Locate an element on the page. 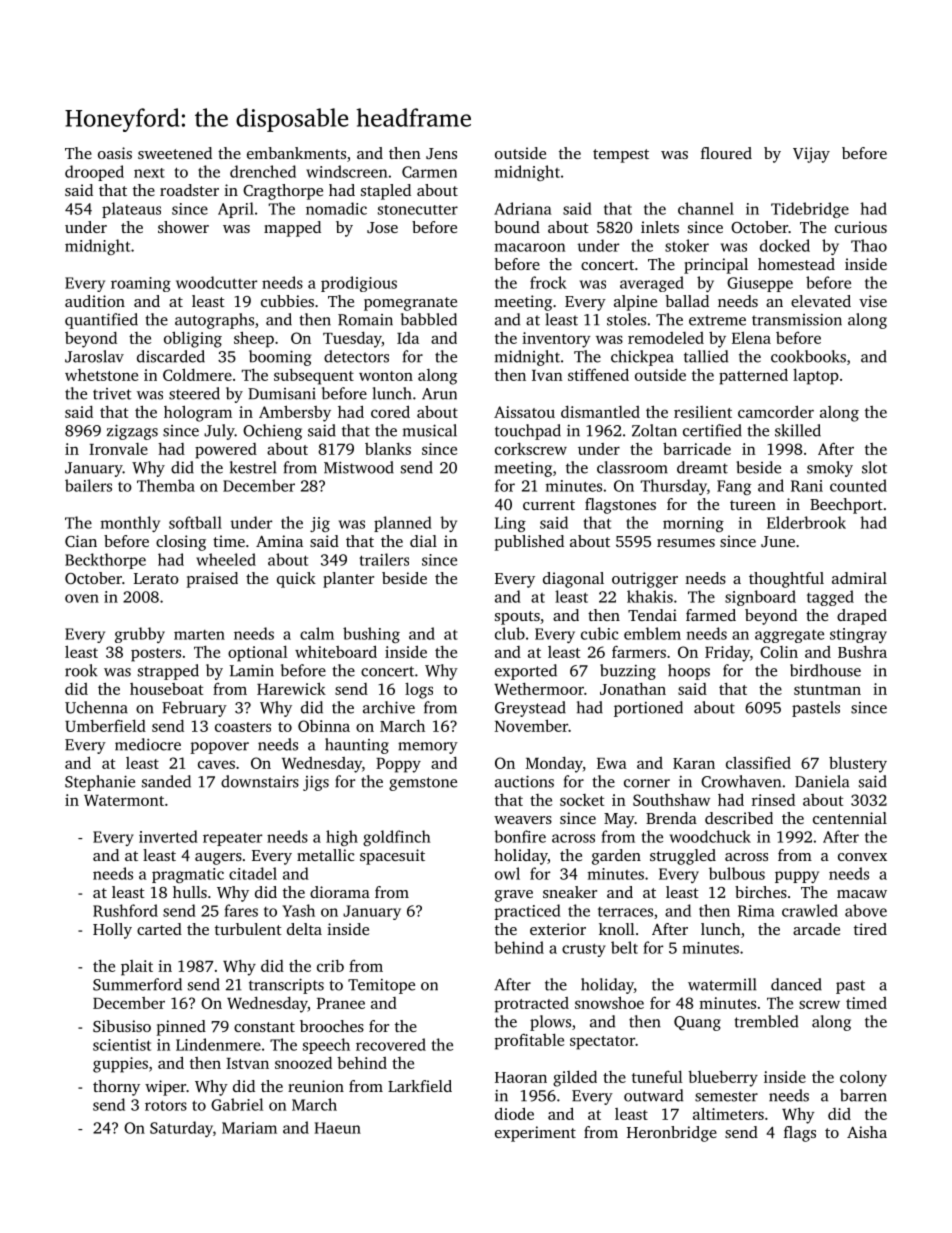 The image size is (952, 1233). khakis is located at coordinates (650, 596).
